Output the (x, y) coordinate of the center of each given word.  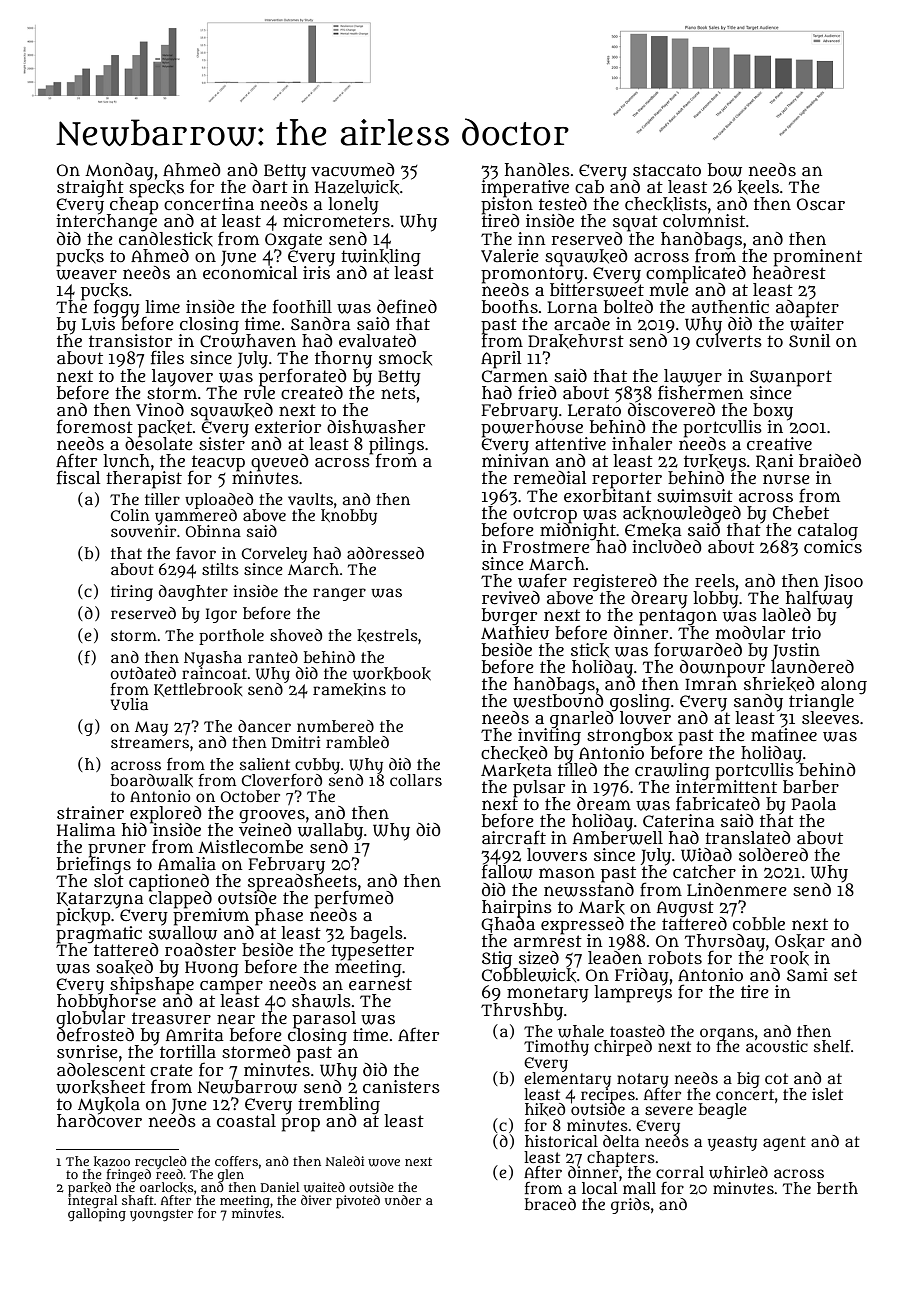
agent (784, 1143)
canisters (401, 1086)
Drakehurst (576, 341)
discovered (671, 409)
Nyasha (213, 659)
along (844, 685)
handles (537, 169)
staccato (667, 170)
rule (259, 393)
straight (90, 188)
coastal (246, 1120)
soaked (124, 967)
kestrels (387, 635)
